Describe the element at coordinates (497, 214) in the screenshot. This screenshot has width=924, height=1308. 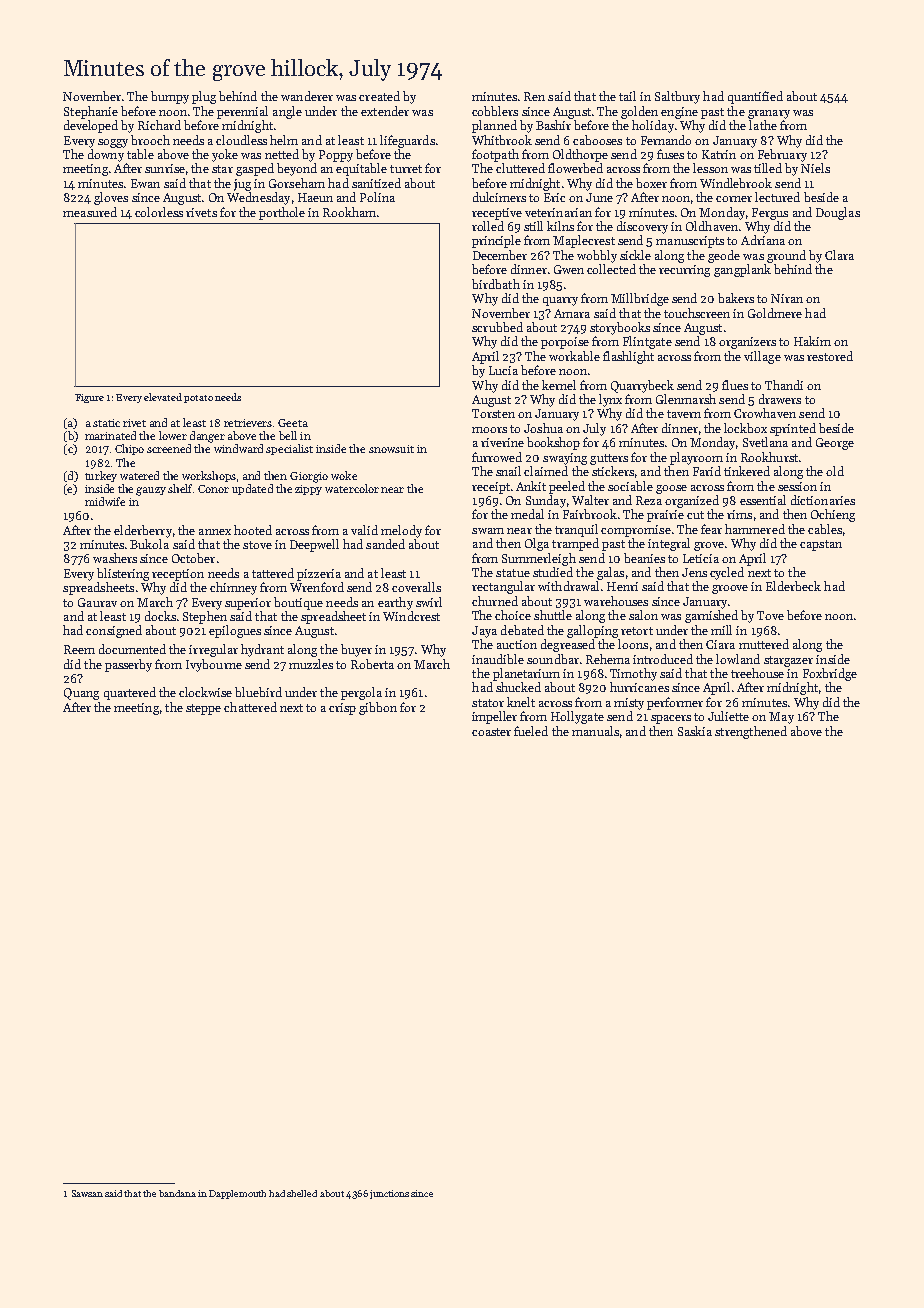
I see `receptive` at that location.
